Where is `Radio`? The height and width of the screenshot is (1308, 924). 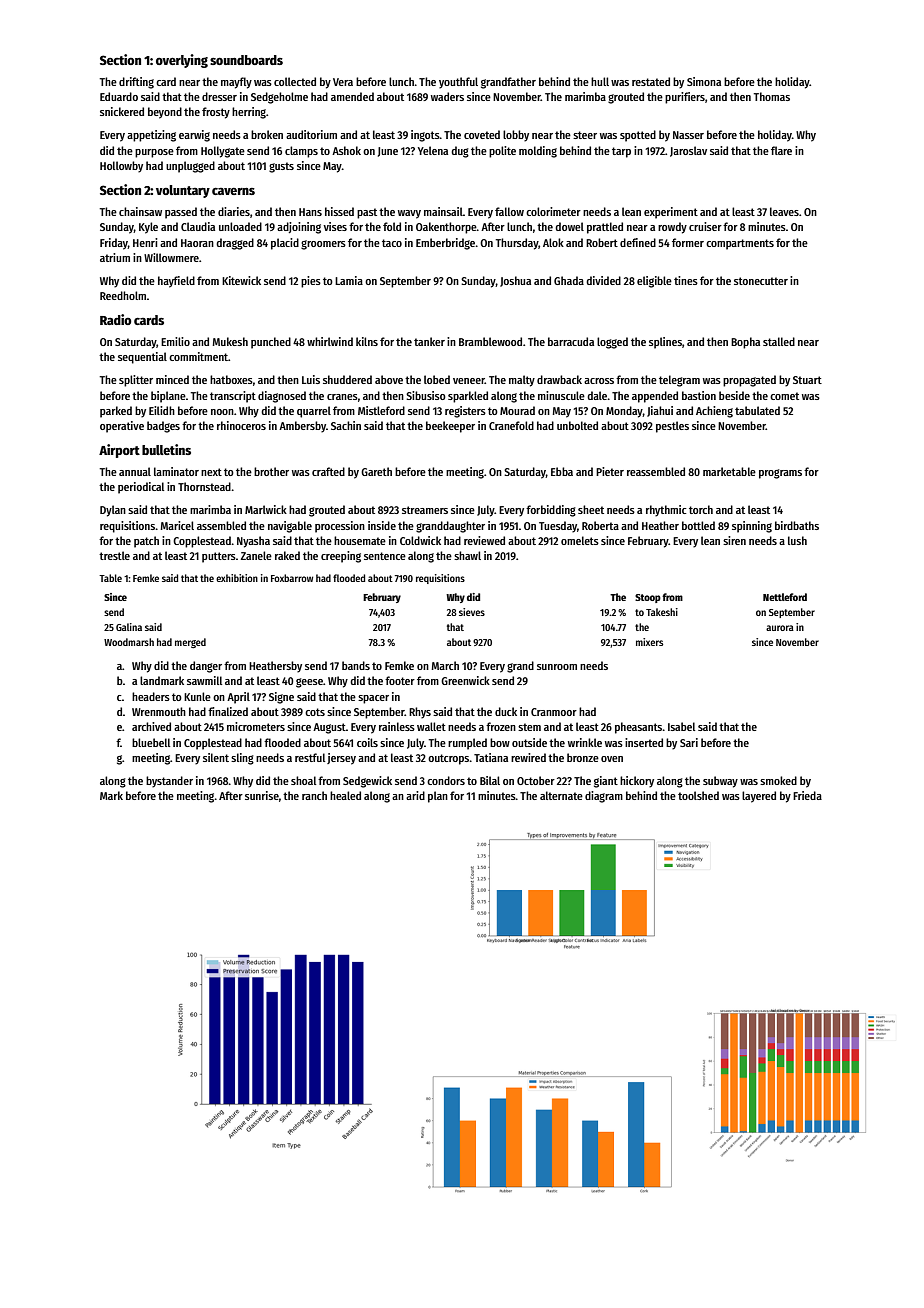
Radio is located at coordinates (115, 319).
